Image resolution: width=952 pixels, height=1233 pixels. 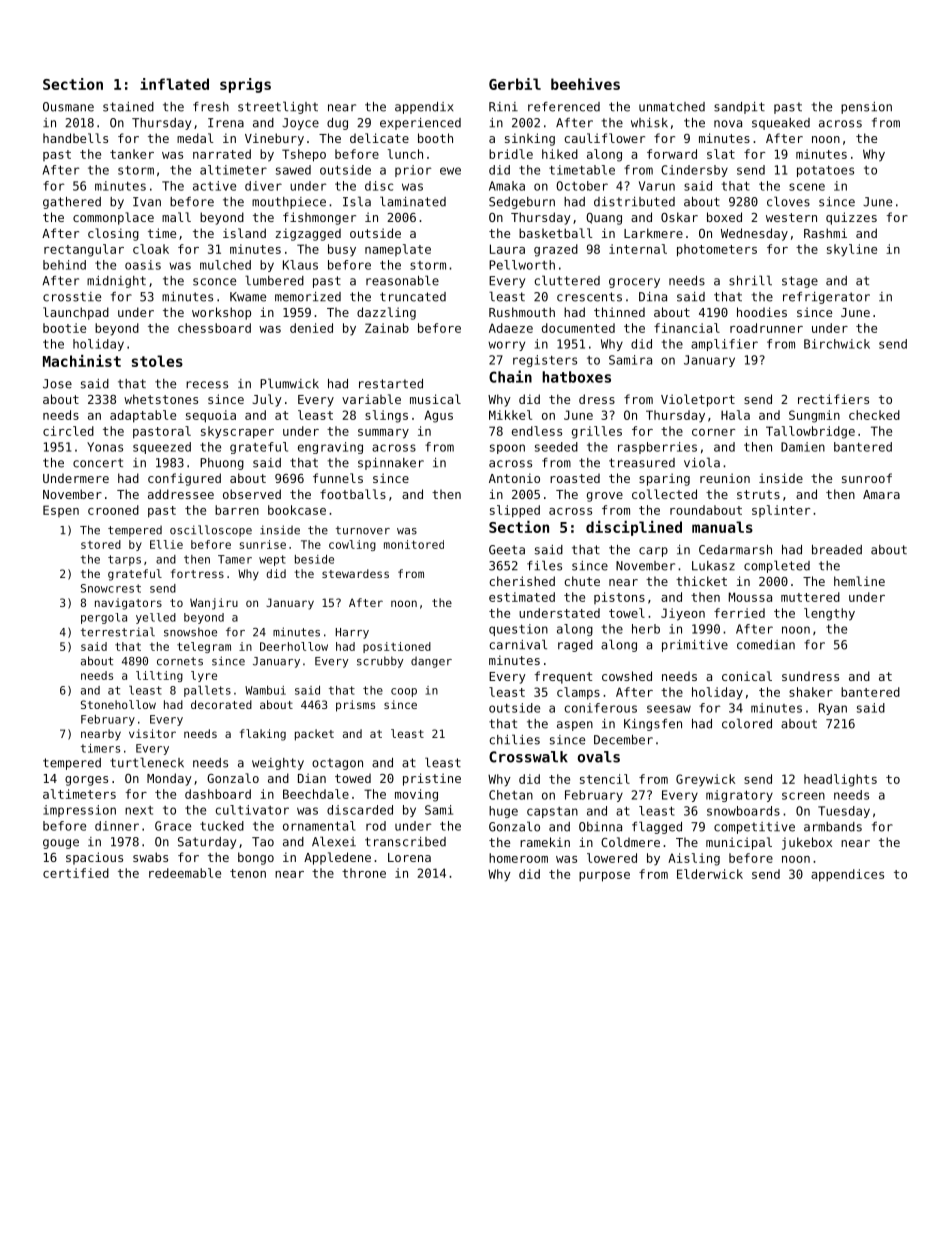 I want to click on Ryan, so click(x=833, y=709).
